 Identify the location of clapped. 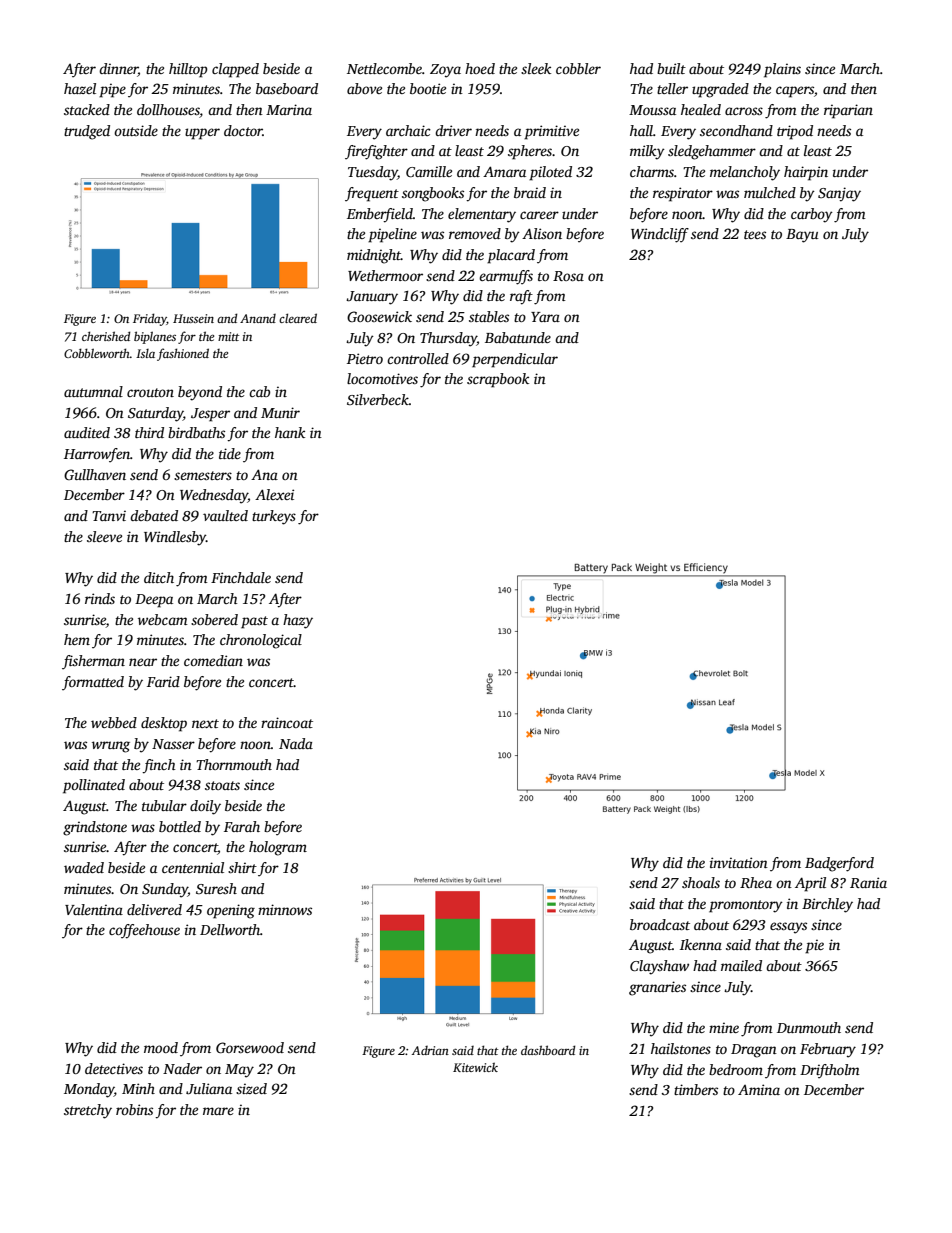
(235, 70).
